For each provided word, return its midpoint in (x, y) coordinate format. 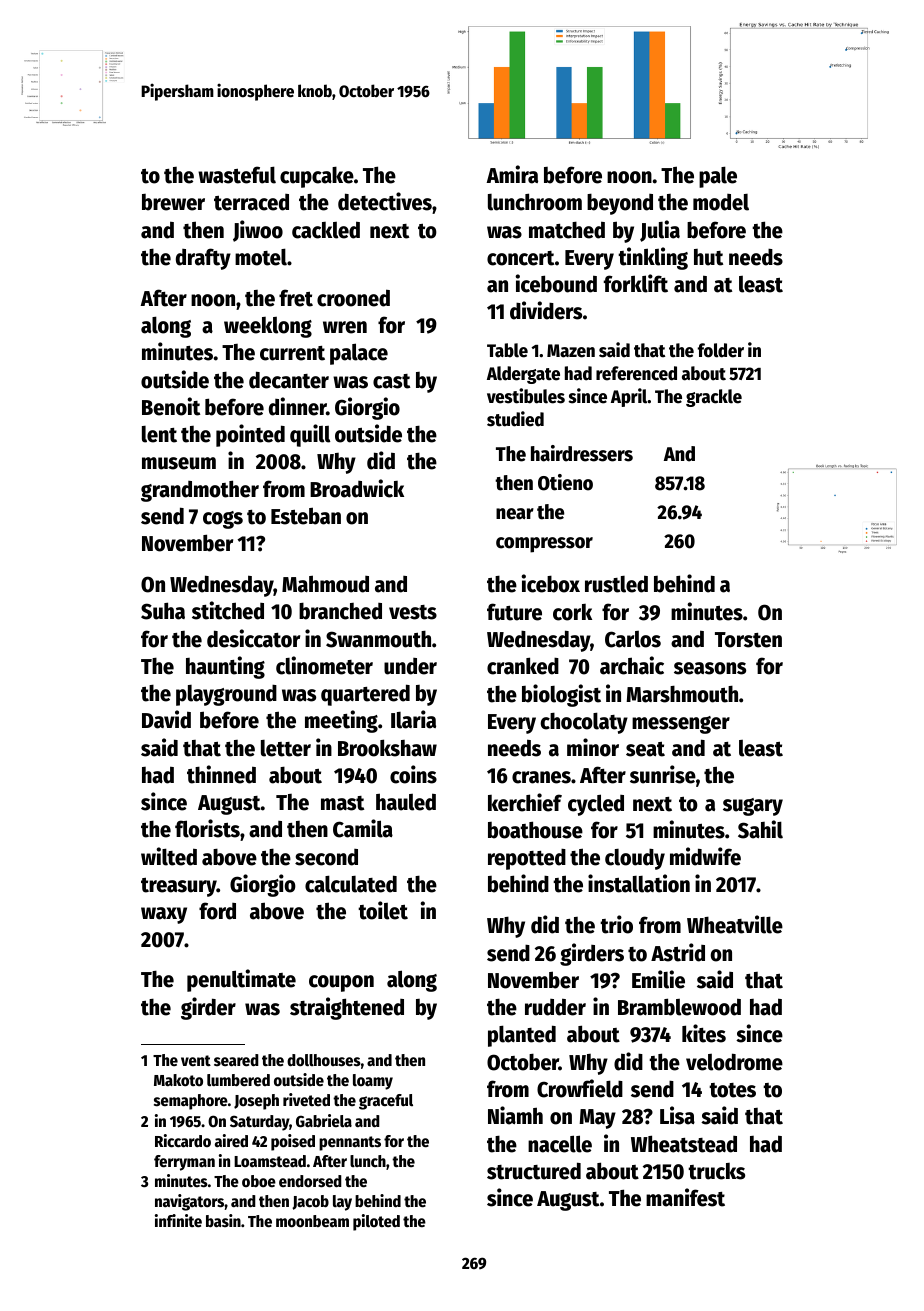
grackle (714, 398)
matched (567, 230)
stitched (228, 610)
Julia (660, 231)
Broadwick (357, 488)
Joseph (256, 1102)
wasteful (237, 175)
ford (217, 911)
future (514, 612)
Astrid (678, 952)
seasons (710, 668)
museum (179, 463)
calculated (351, 884)
